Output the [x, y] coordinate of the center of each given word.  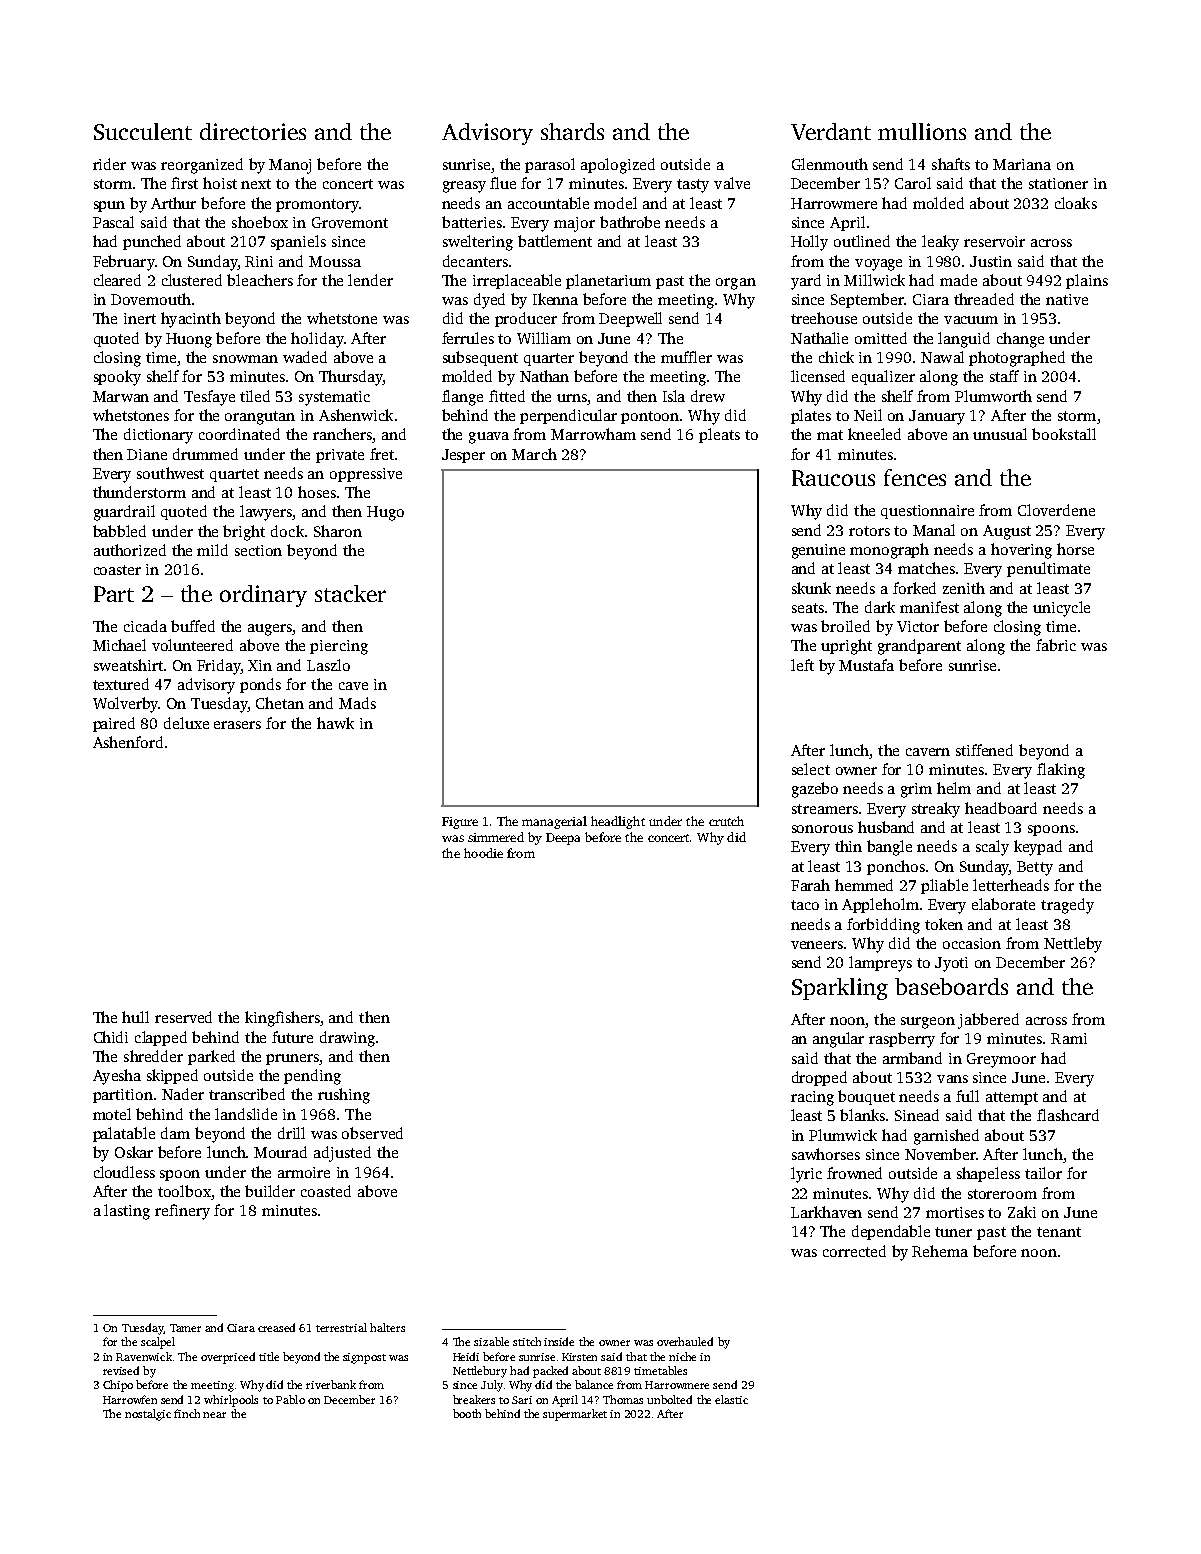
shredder [153, 1056]
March [534, 454]
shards [572, 131]
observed [372, 1133]
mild [212, 550]
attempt [1012, 1098]
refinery [182, 1212]
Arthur [173, 203]
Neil [868, 415]
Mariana [1022, 164]
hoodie [483, 853]
